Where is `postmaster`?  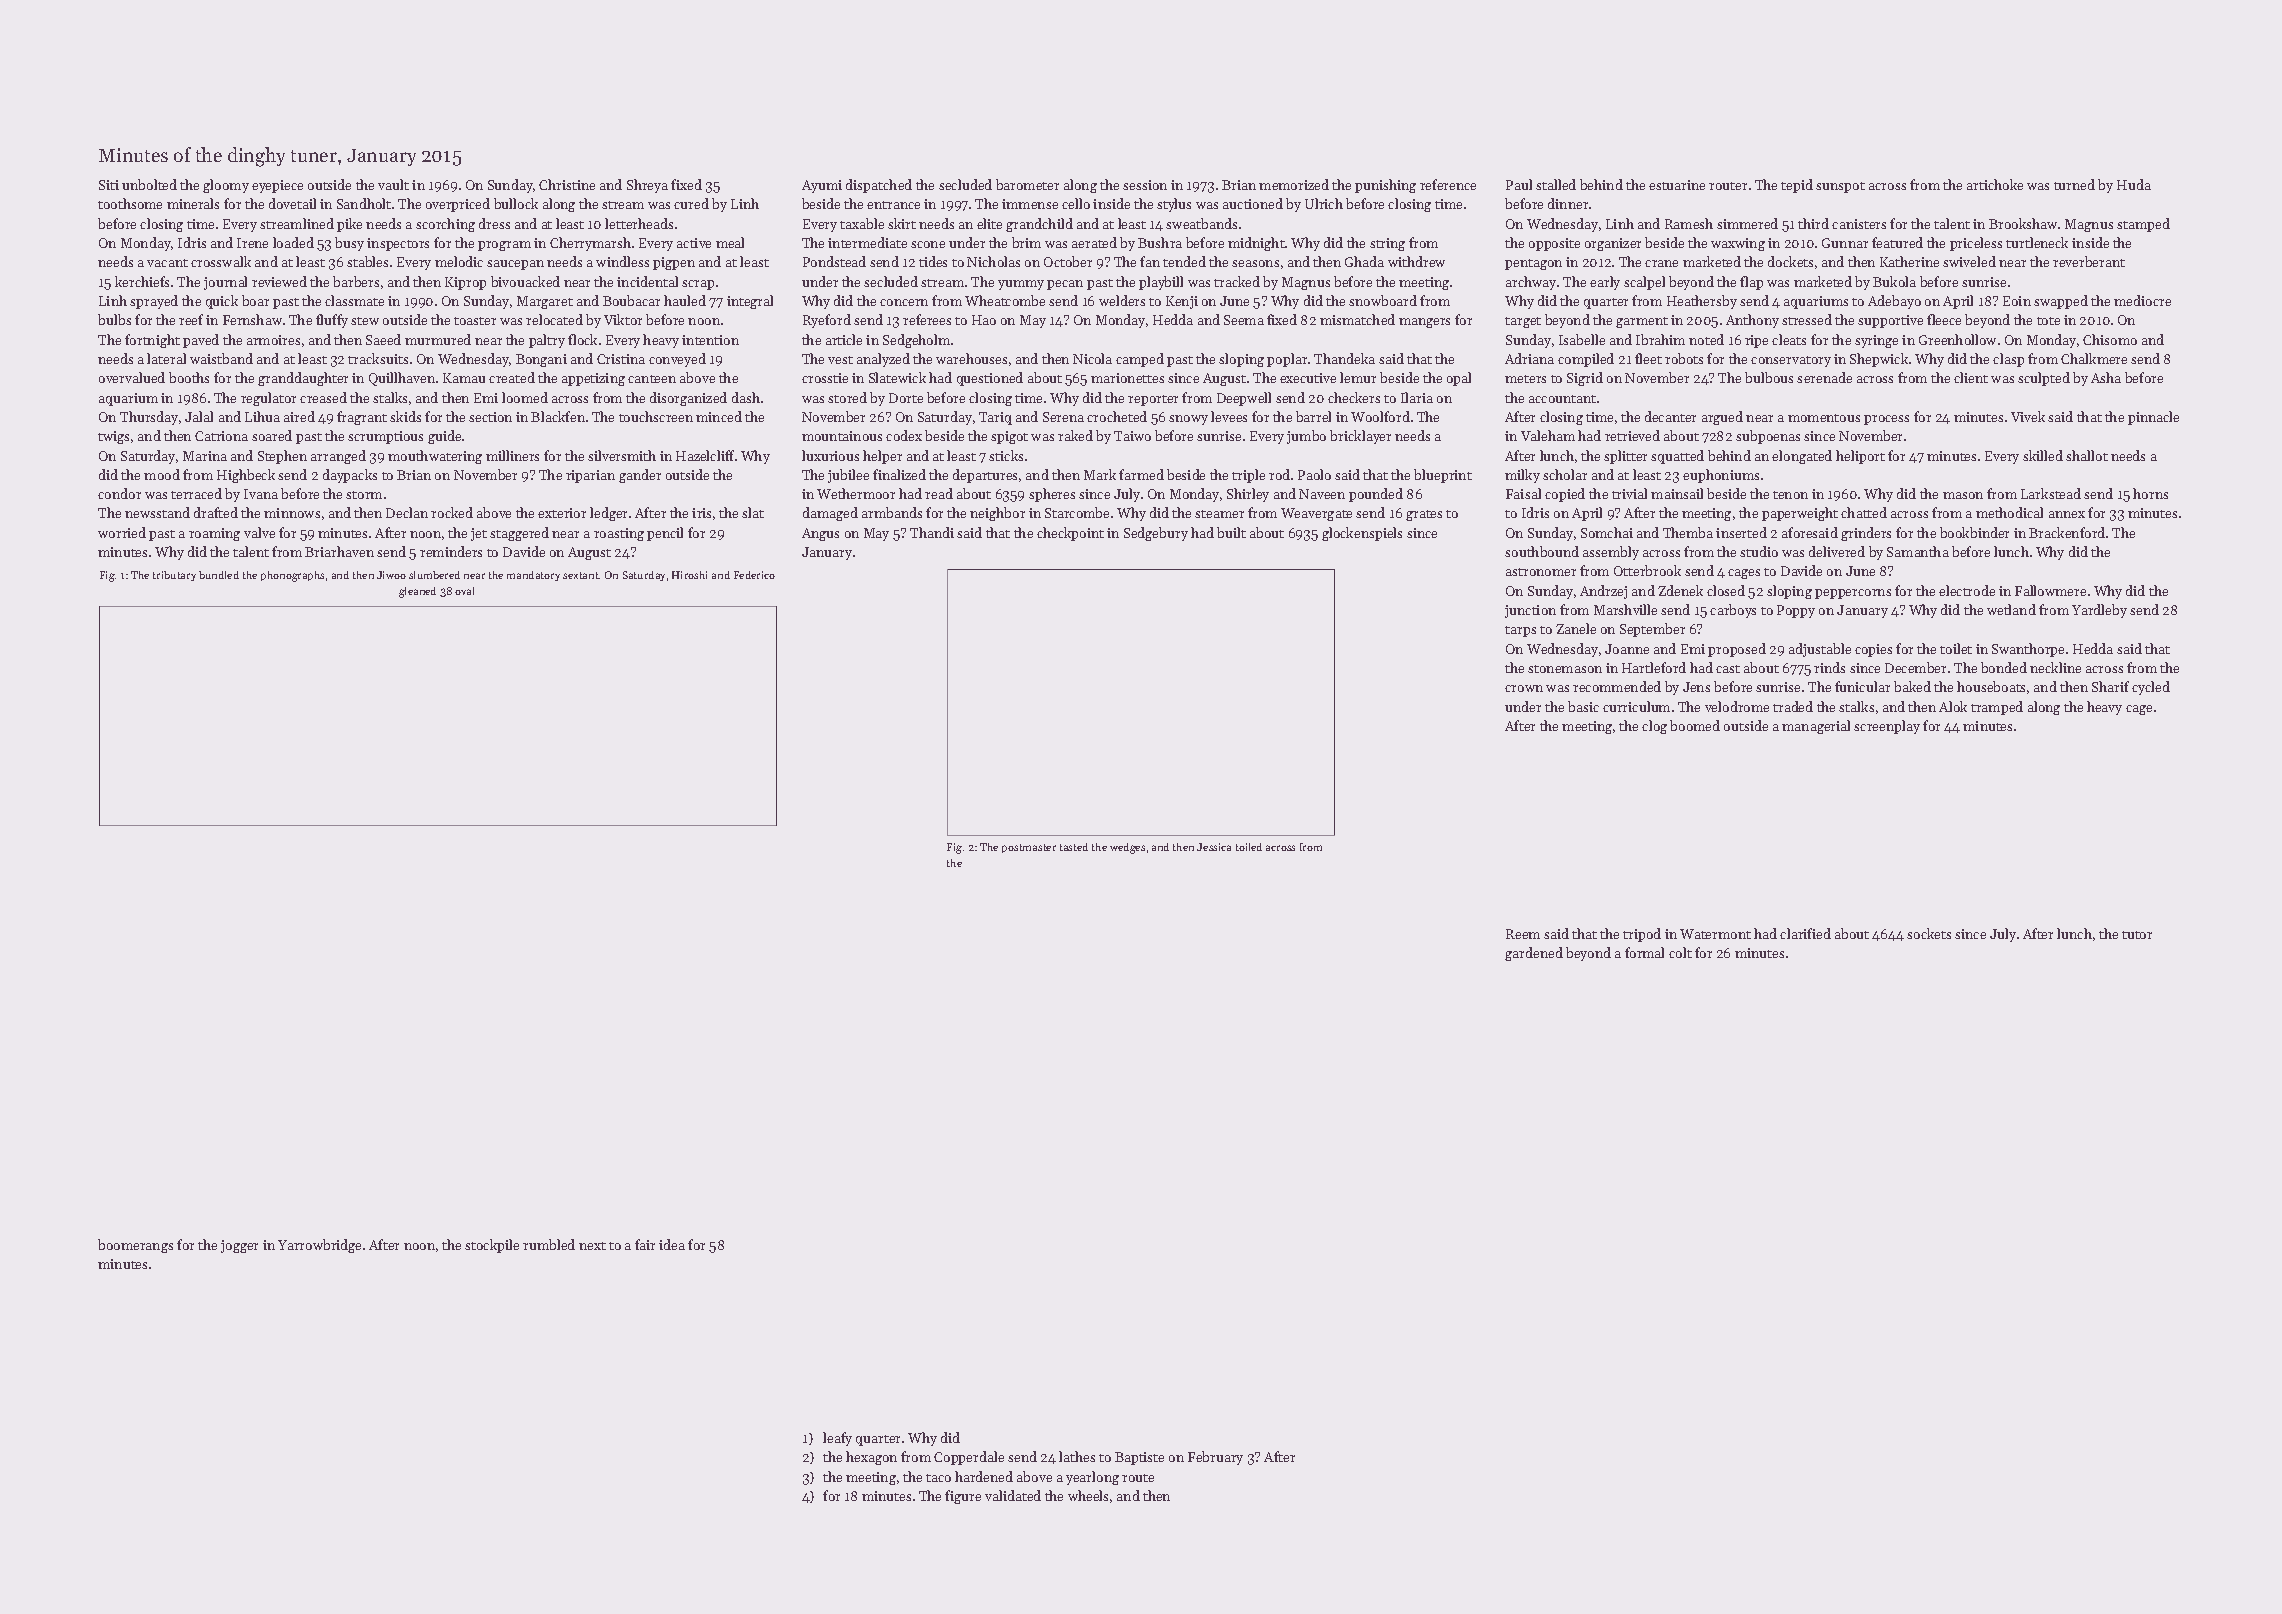 postmaster is located at coordinates (1029, 848).
